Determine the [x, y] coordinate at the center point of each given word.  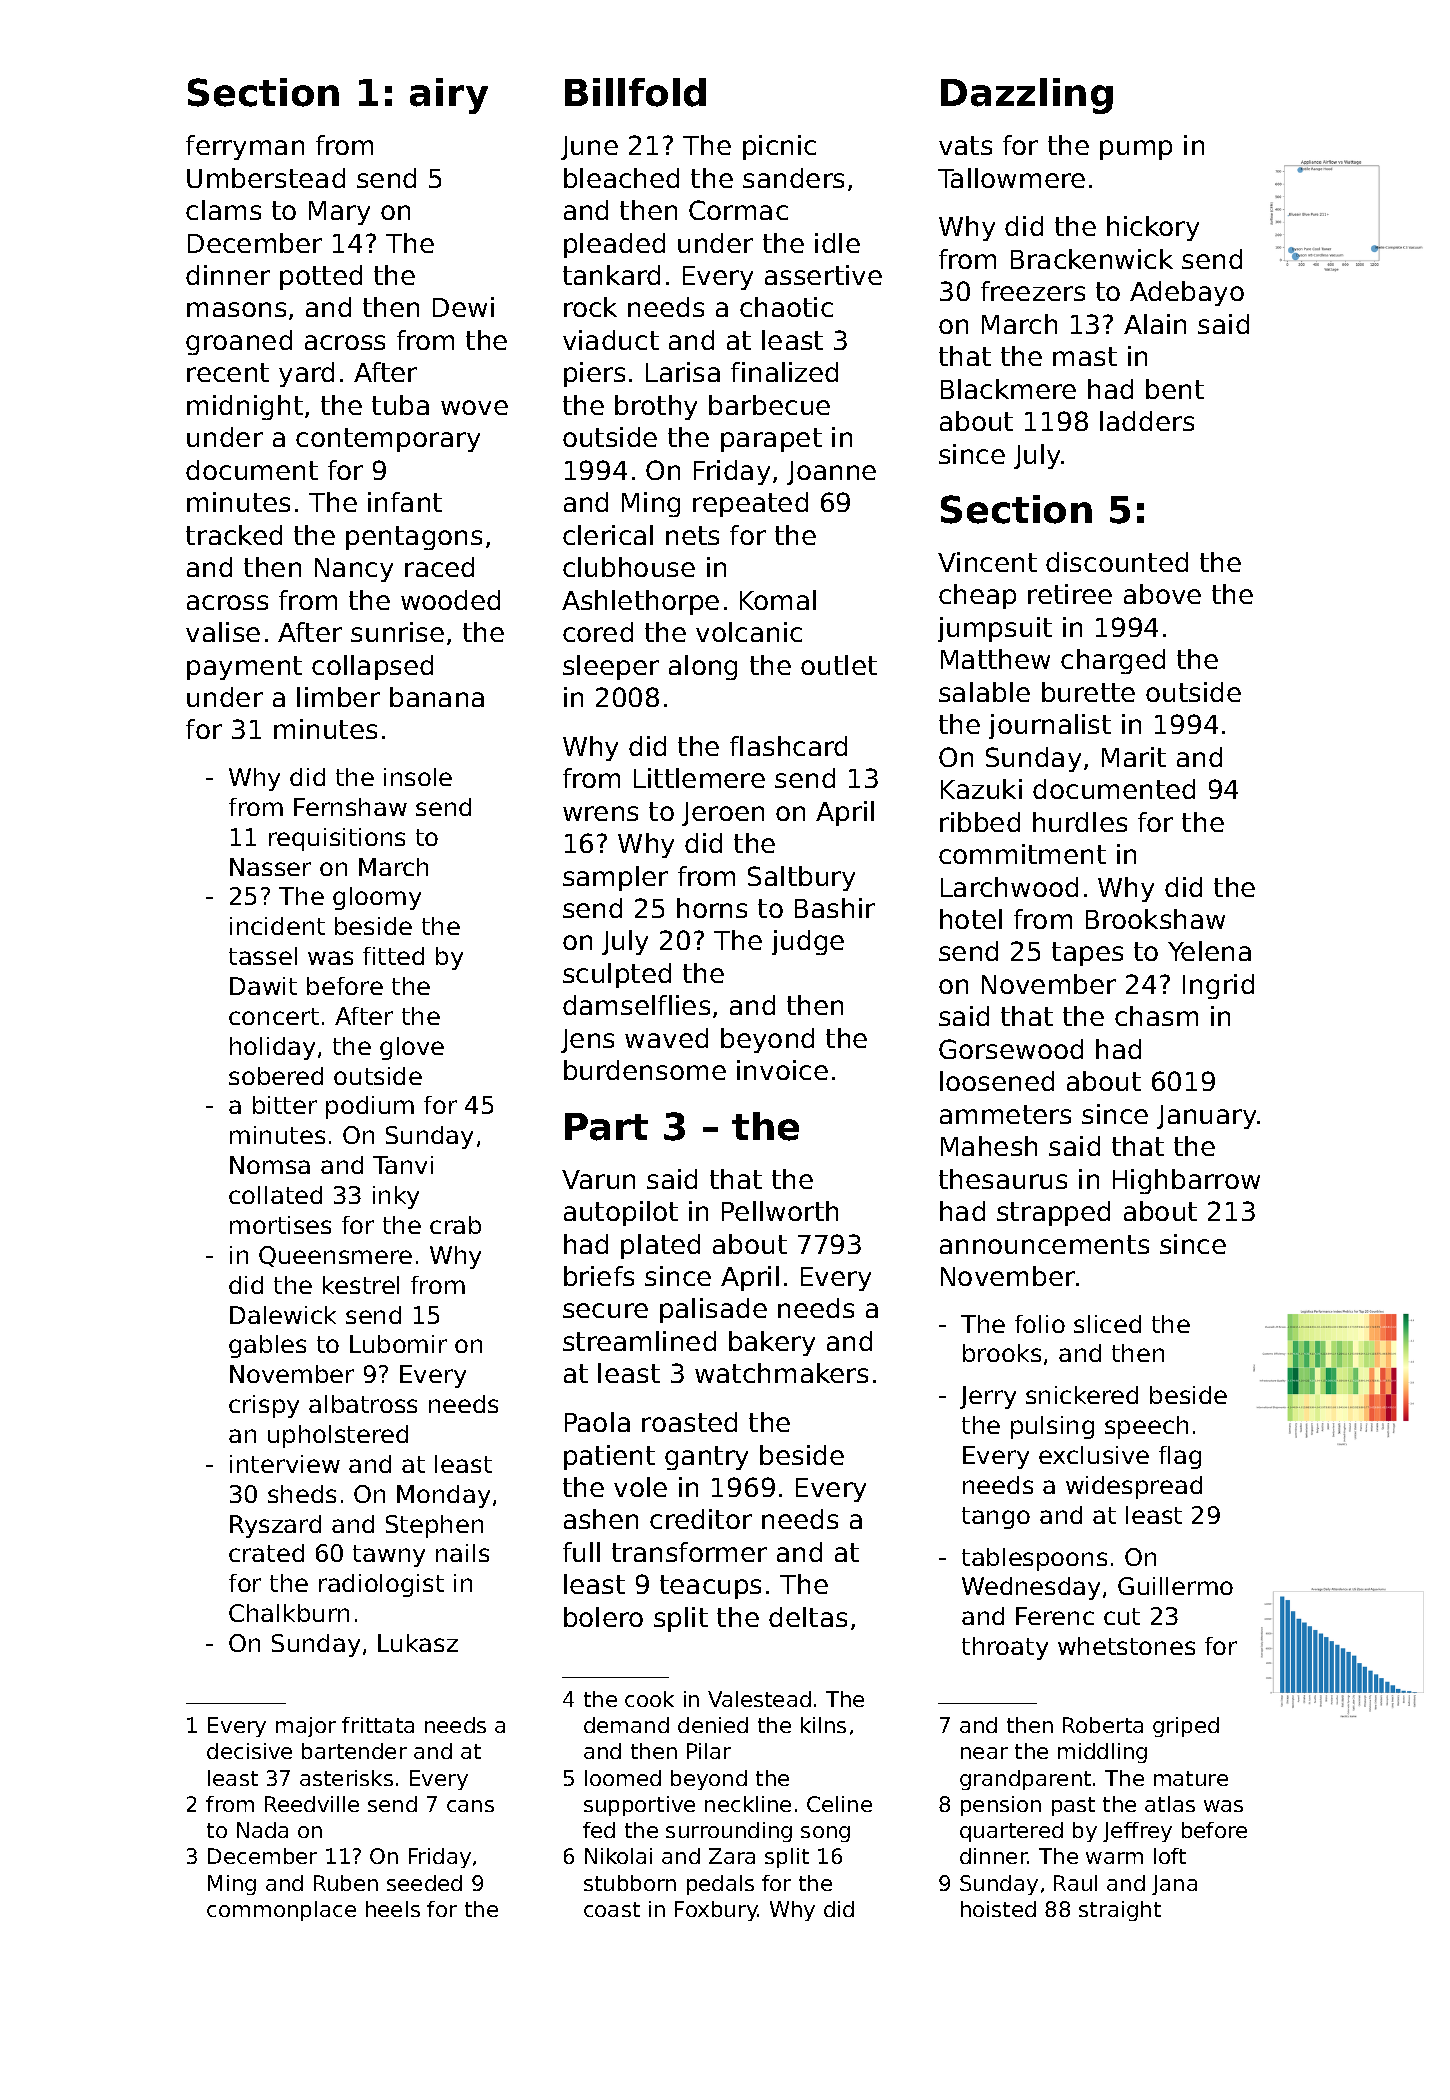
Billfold [635, 92]
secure [605, 1310]
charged [1113, 661]
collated [275, 1195]
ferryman [245, 147]
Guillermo [1175, 1586]
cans [470, 1806]
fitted [393, 956]
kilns [823, 1725]
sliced [1107, 1324]
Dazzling [1027, 96]
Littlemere [699, 778]
